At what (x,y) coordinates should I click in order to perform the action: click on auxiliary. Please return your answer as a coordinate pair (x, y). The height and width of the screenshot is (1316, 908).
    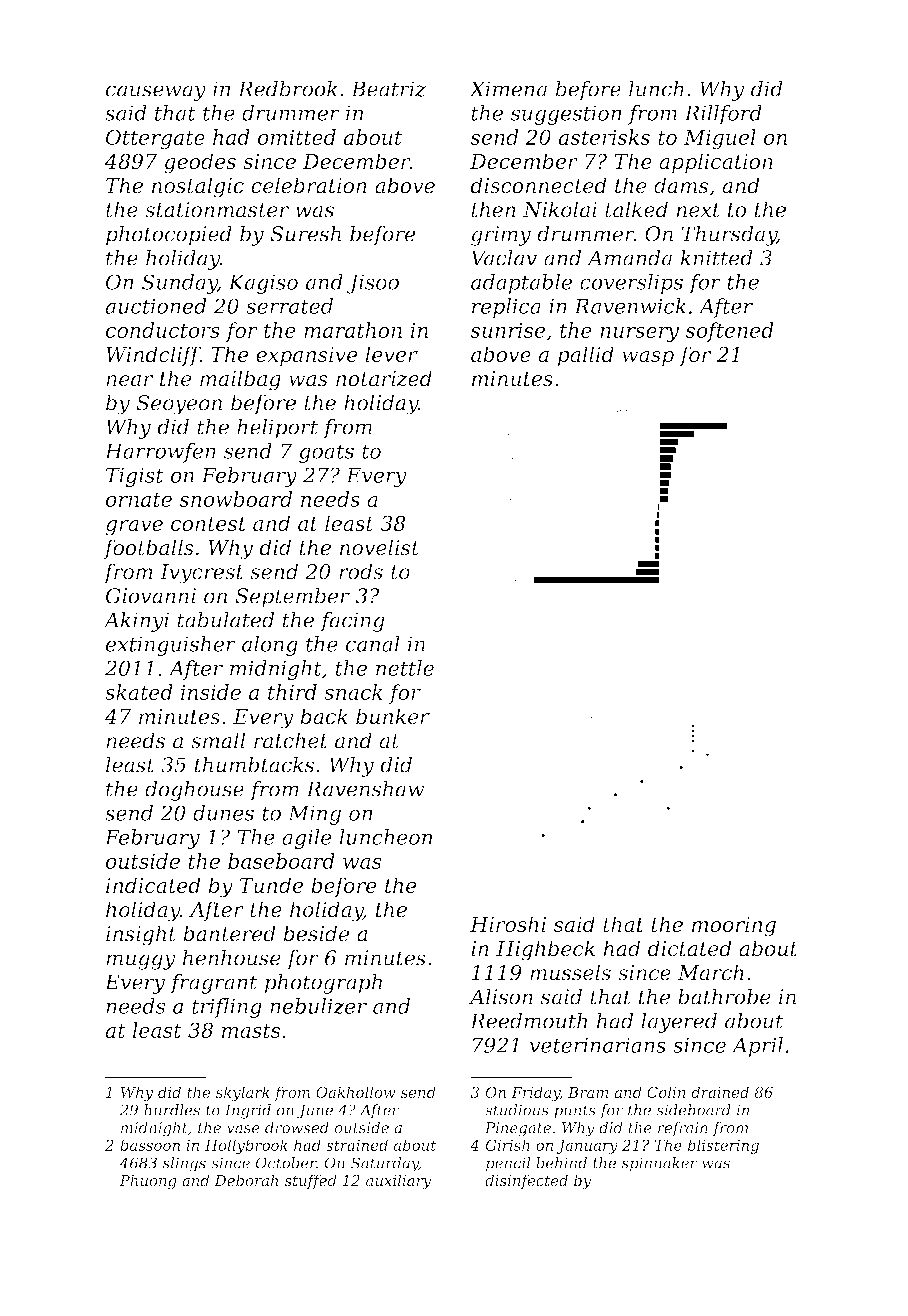
    Looking at the image, I should click on (398, 1182).
